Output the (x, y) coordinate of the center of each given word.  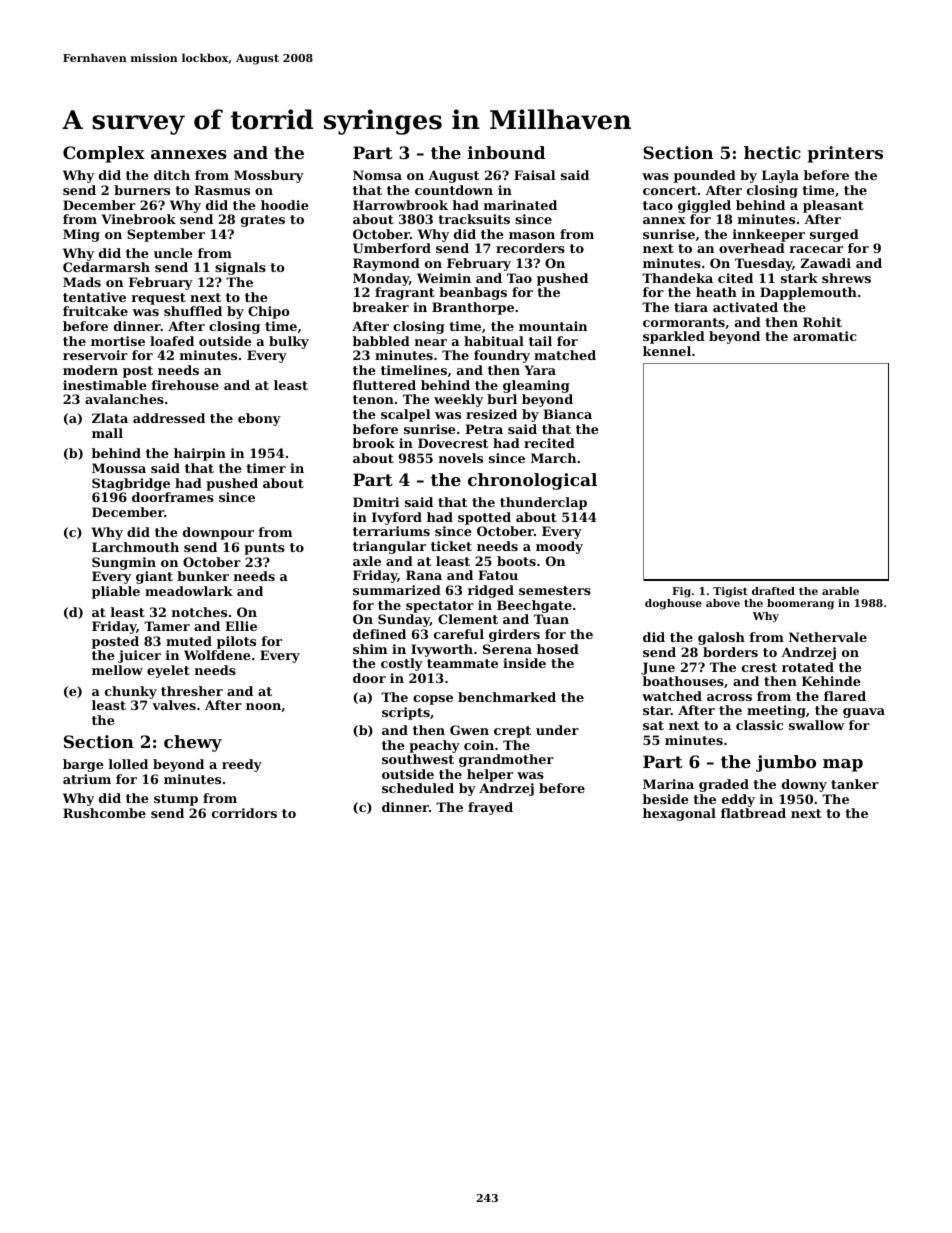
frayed (490, 808)
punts (264, 549)
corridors (244, 813)
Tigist (730, 592)
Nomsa (377, 175)
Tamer (167, 626)
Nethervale (828, 637)
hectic (772, 152)
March (553, 458)
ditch (172, 175)
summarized (397, 590)
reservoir (95, 355)
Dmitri (376, 502)
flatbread (753, 813)
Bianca (567, 414)
